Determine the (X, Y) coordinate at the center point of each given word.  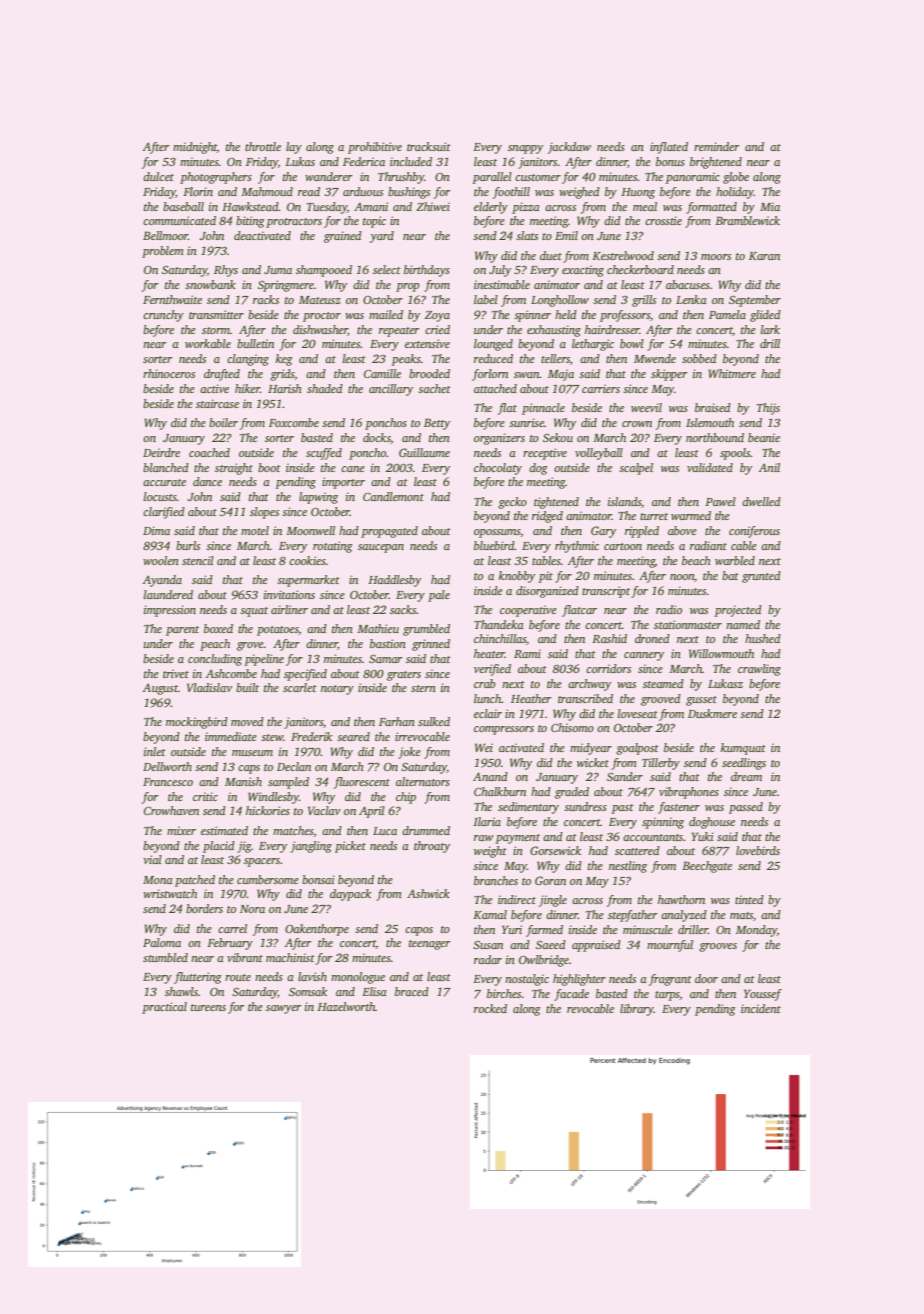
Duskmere (712, 713)
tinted (749, 899)
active (214, 388)
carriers (601, 388)
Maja (561, 375)
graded (572, 793)
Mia (770, 206)
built (247, 687)
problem (163, 252)
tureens (208, 1007)
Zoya (437, 316)
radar (488, 959)
